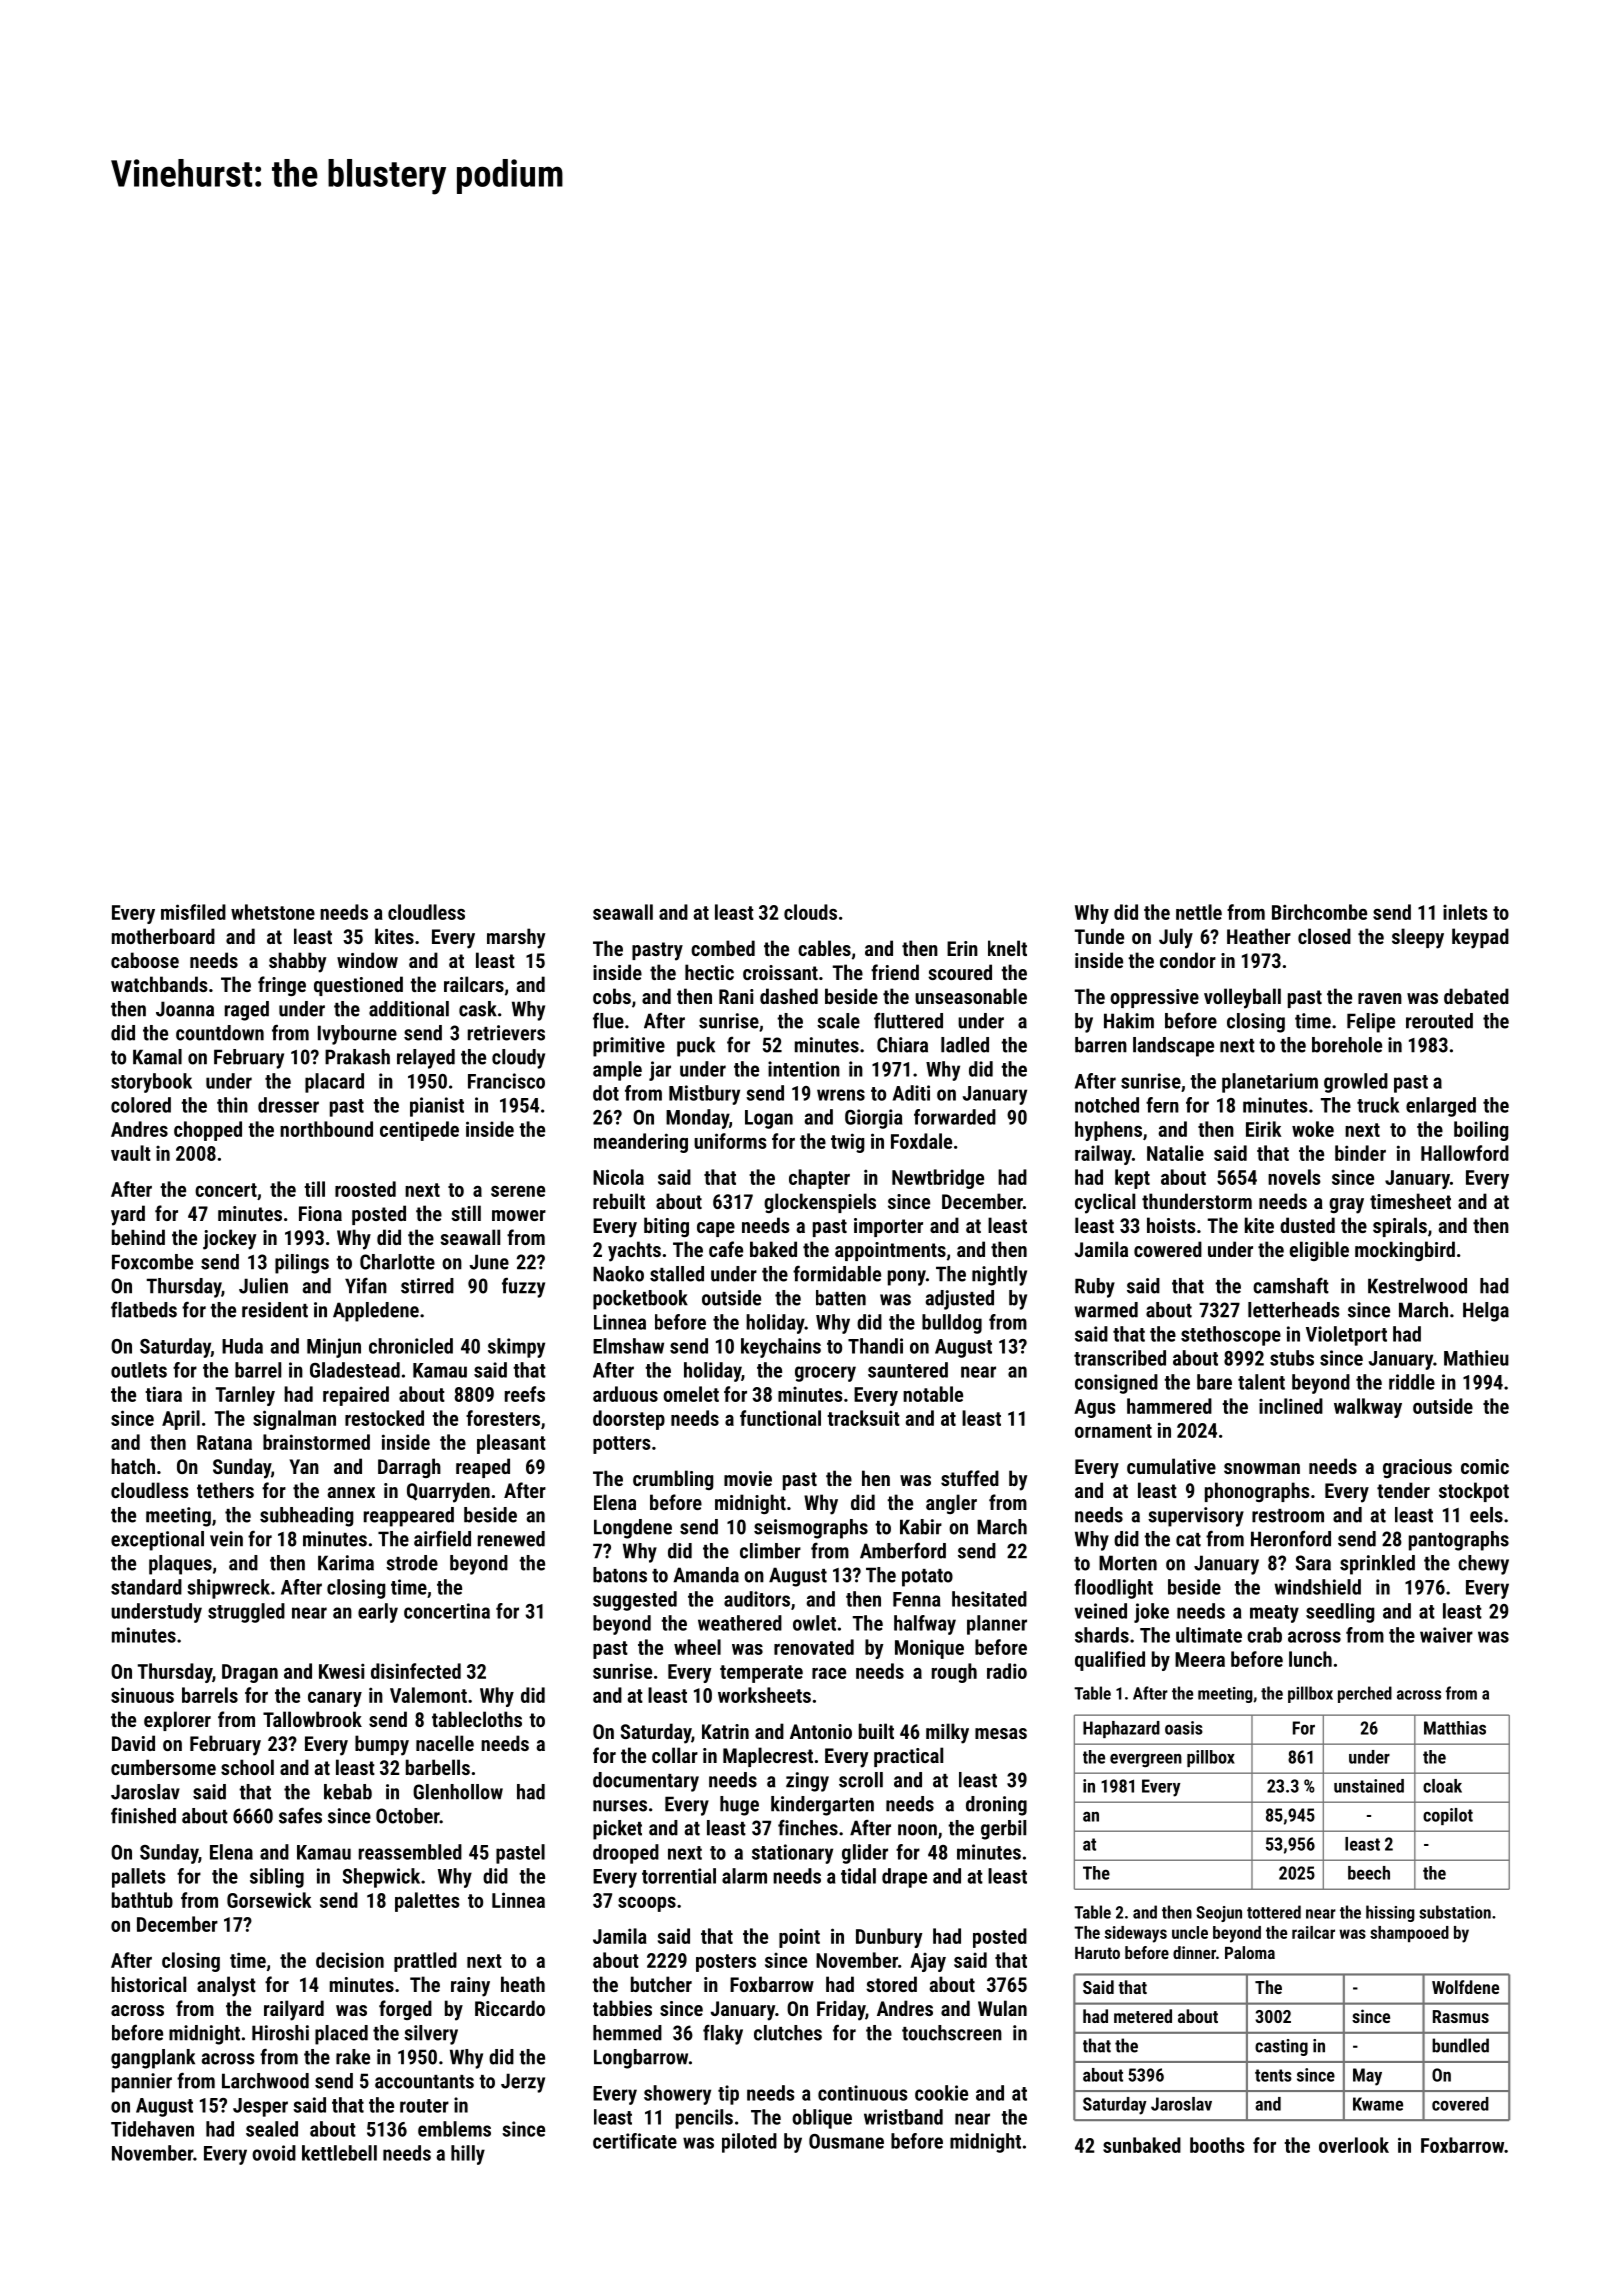 This screenshot has width=1620, height=2292. What do you see at coordinates (152, 2129) in the screenshot?
I see `Tidehaven` at bounding box center [152, 2129].
